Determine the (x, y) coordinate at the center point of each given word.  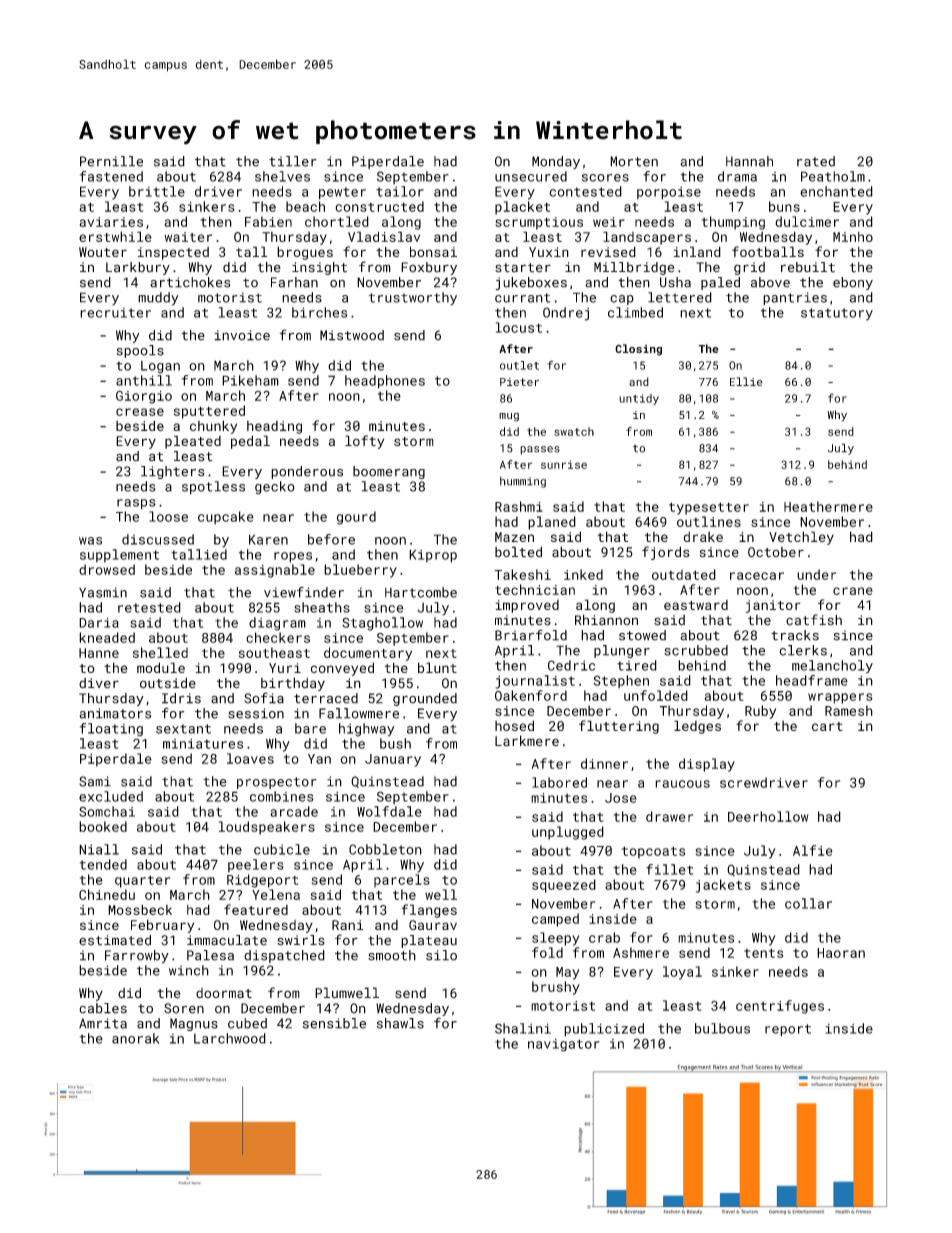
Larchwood (230, 1038)
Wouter (103, 252)
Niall (99, 849)
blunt (437, 667)
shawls (400, 1023)
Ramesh (849, 710)
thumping (733, 223)
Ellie (746, 381)
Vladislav (384, 236)
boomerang (389, 472)
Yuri (285, 668)
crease (140, 412)
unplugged (568, 833)
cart (827, 726)
